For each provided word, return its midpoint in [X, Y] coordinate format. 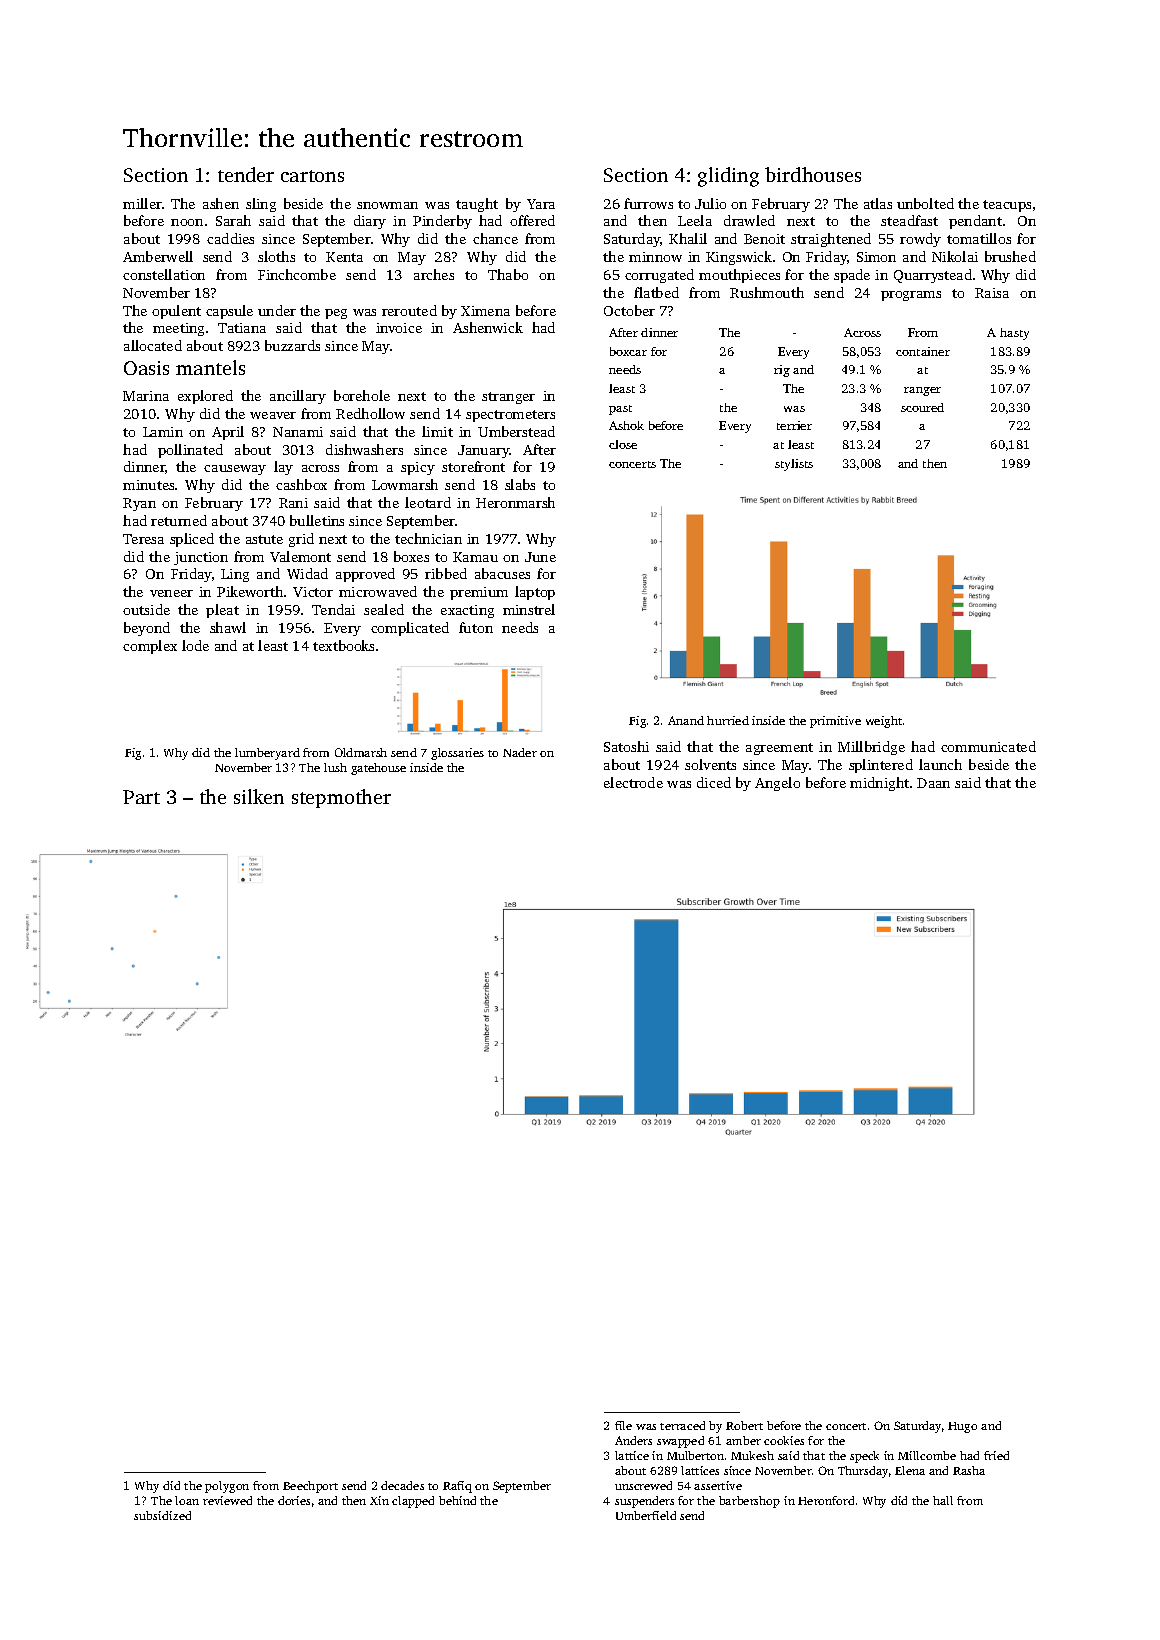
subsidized [162, 1515]
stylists [794, 465]
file [623, 1425]
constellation [164, 274]
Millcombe [927, 1455]
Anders [633, 1440]
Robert [744, 1425]
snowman [387, 205]
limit [437, 431]
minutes [148, 485]
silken [259, 796]
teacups [1007, 206]
